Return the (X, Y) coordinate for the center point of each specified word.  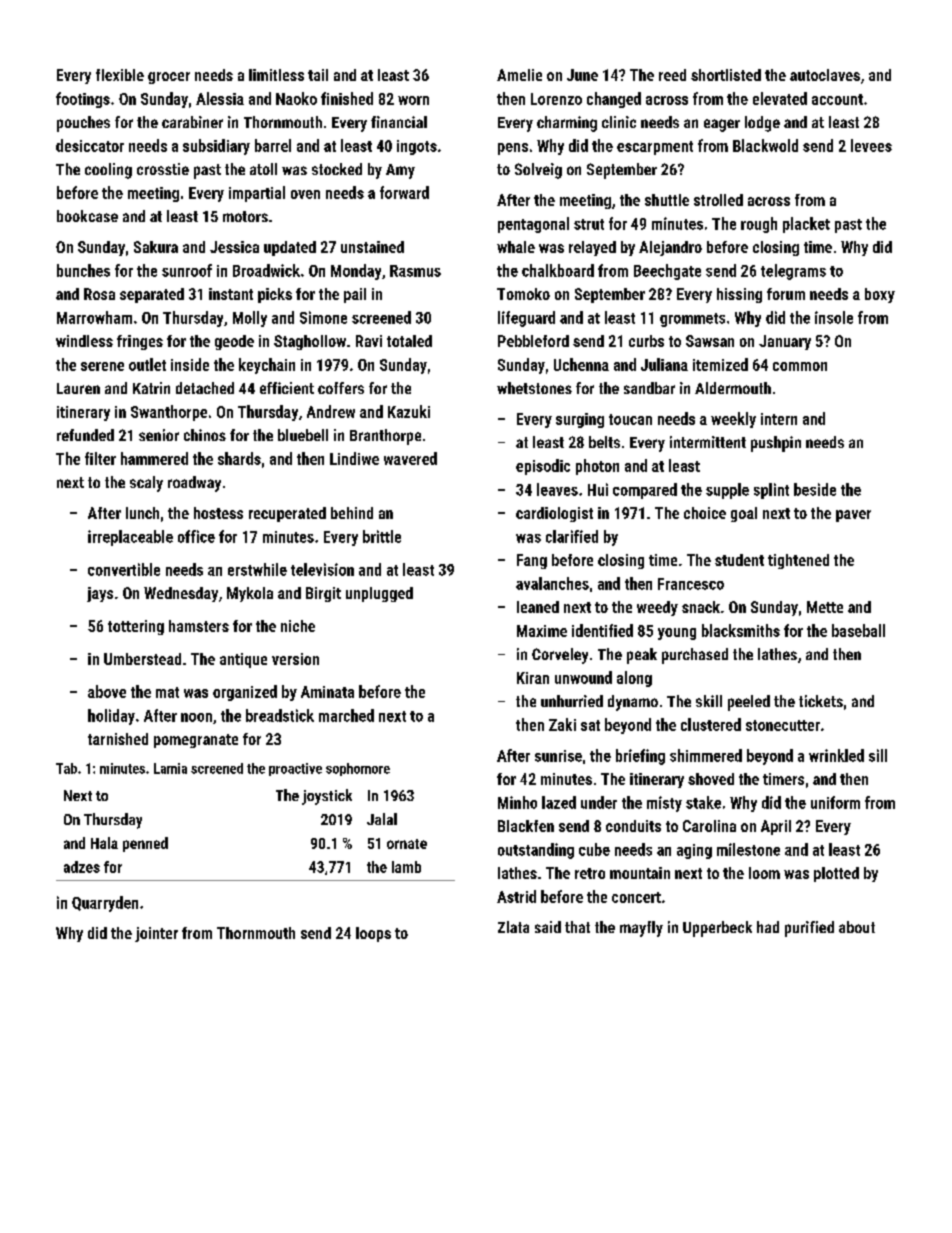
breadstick (280, 715)
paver (853, 516)
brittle (382, 536)
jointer (156, 934)
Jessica (234, 247)
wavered (410, 458)
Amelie (519, 75)
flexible (120, 75)
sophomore (358, 769)
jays (100, 594)
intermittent (708, 442)
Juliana (664, 364)
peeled (749, 703)
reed (672, 75)
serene (102, 366)
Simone (323, 317)
